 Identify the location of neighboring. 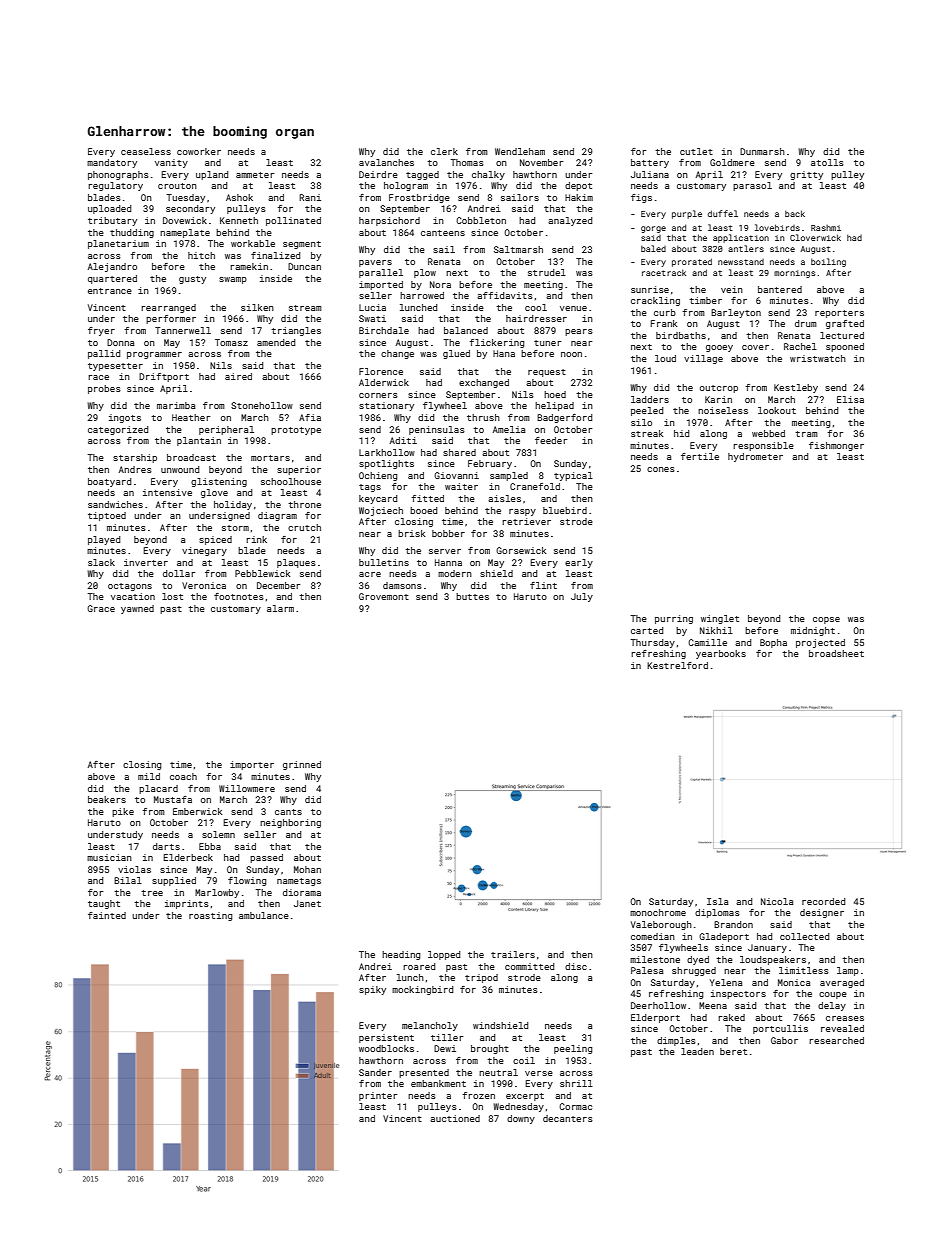
(290, 823).
